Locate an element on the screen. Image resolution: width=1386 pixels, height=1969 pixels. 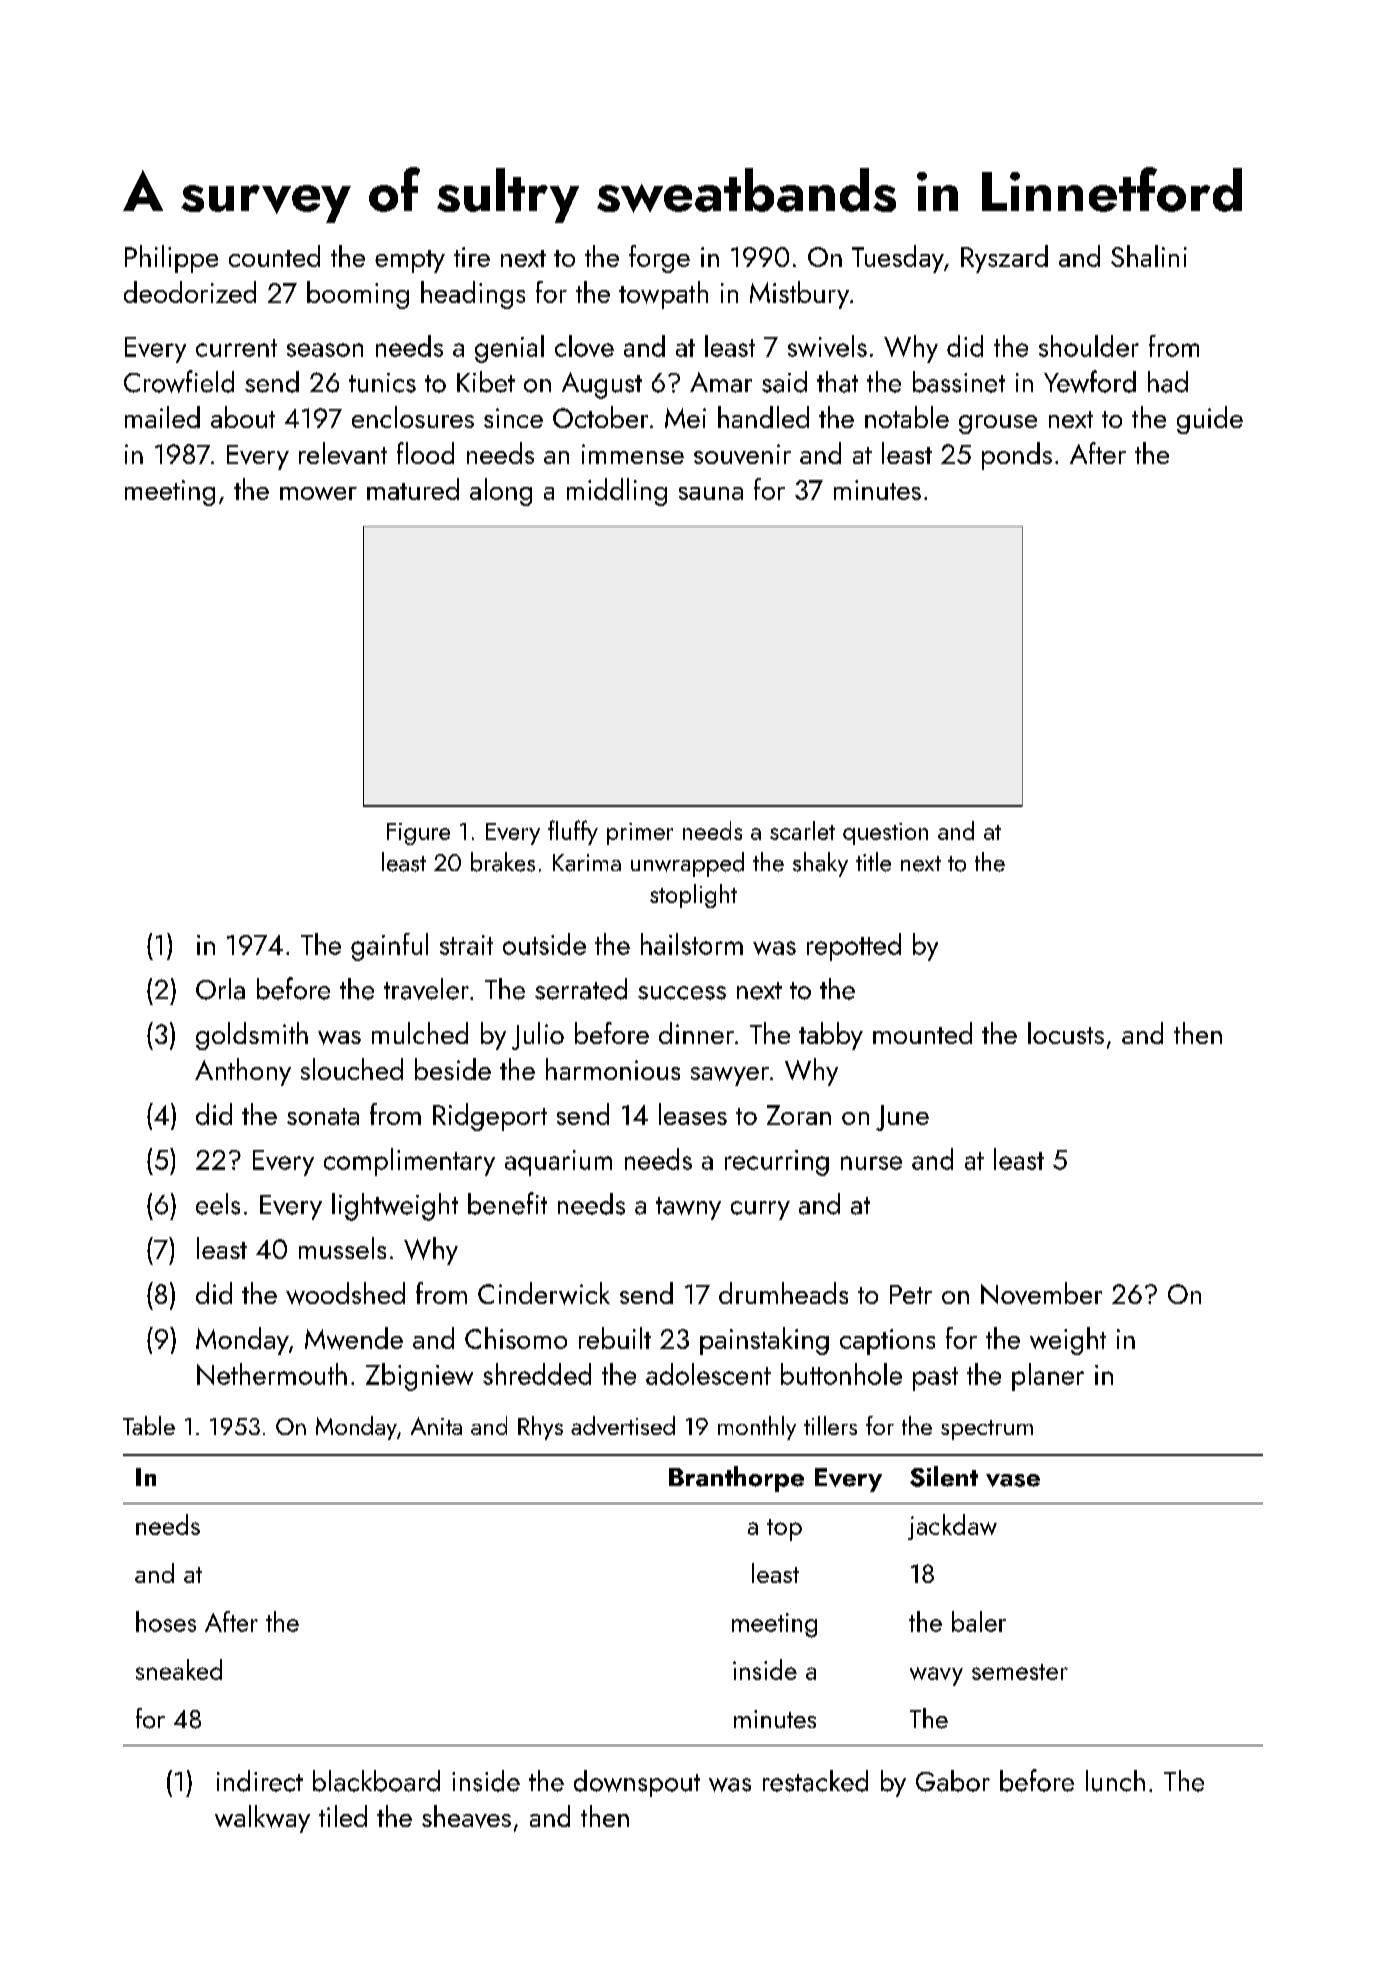
Branthorpe is located at coordinates (736, 1479).
